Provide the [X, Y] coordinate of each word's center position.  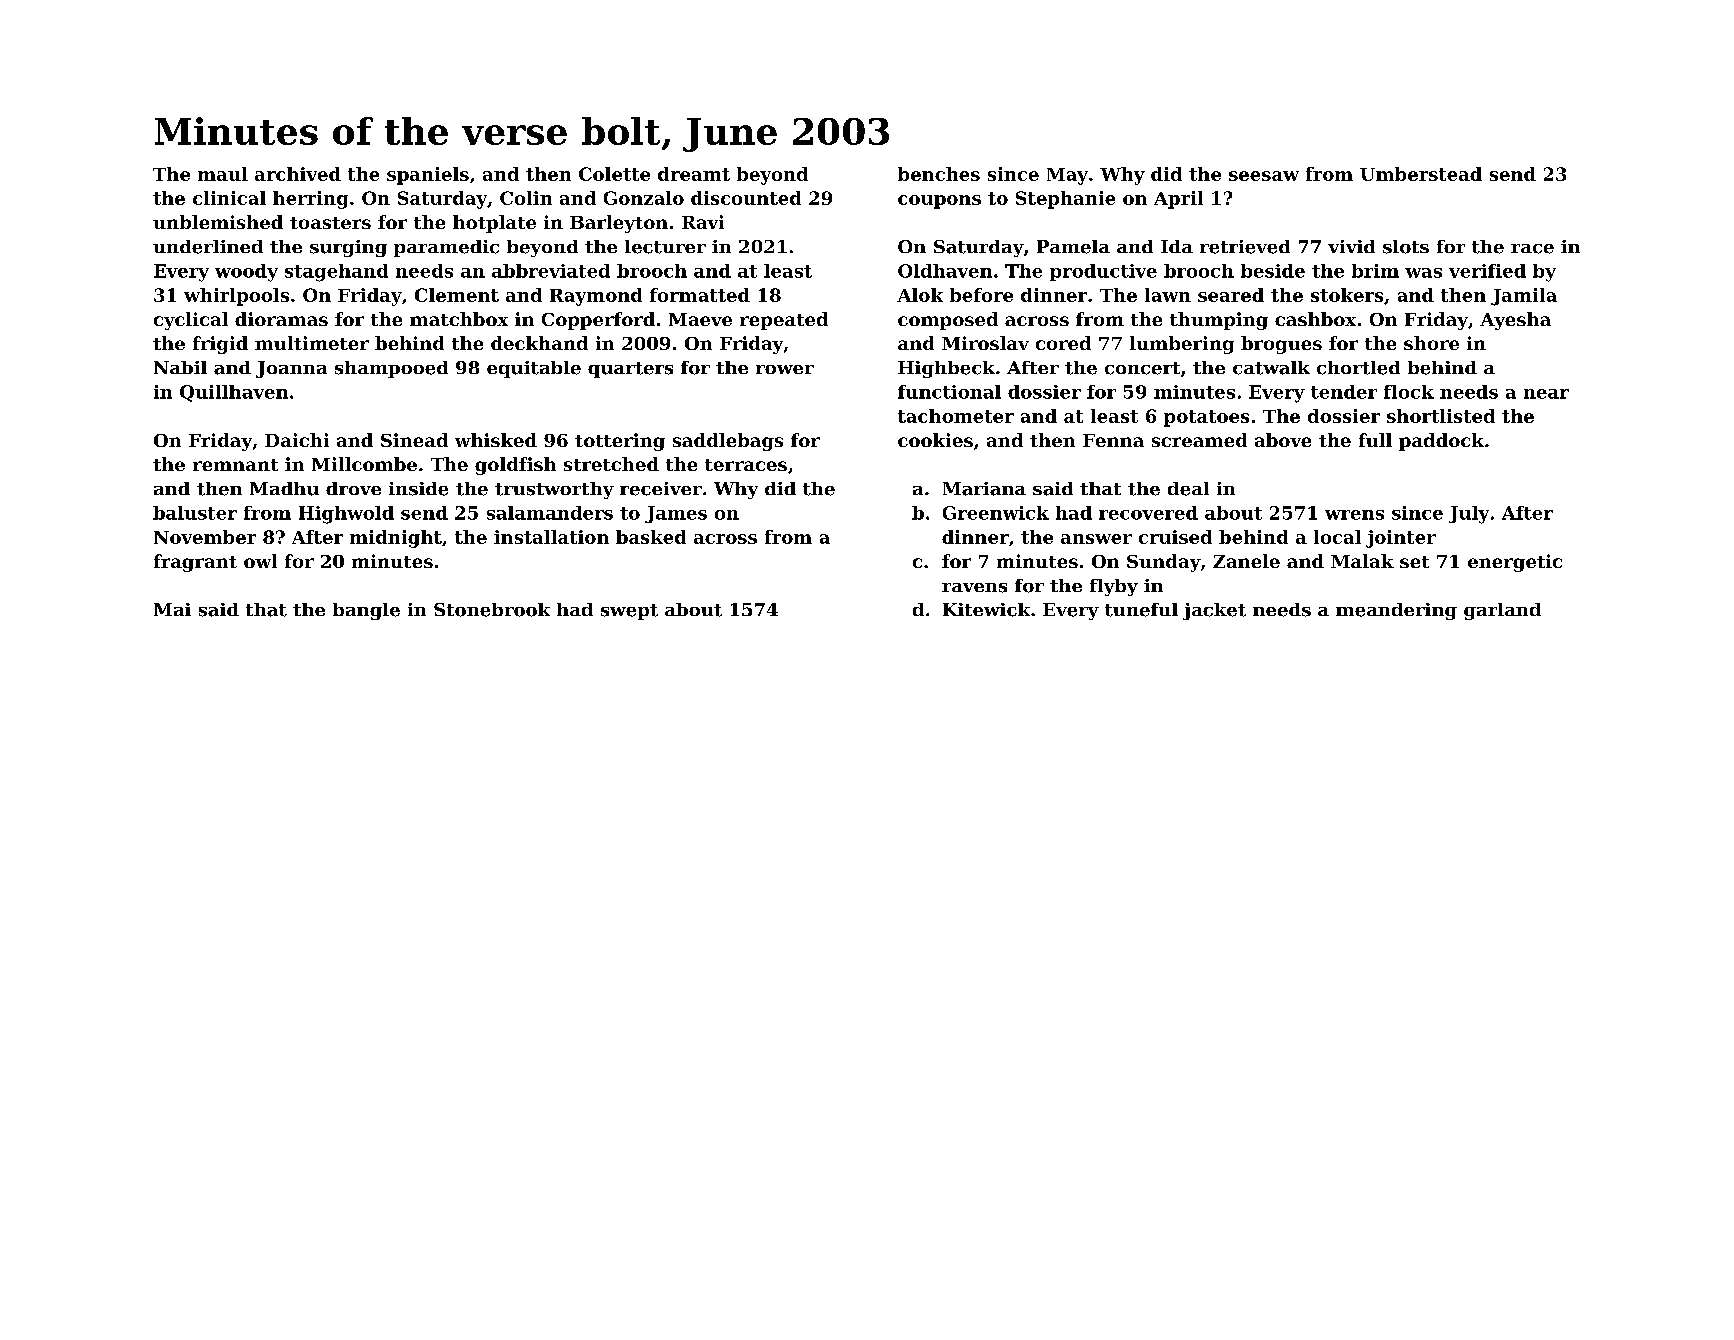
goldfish [515, 466]
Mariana [984, 489]
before [981, 295]
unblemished [218, 222]
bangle [366, 611]
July [1469, 515]
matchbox [459, 319]
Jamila [1524, 297]
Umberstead [1421, 174]
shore [1431, 343]
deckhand [539, 343]
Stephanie [1065, 200]
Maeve [700, 319]
